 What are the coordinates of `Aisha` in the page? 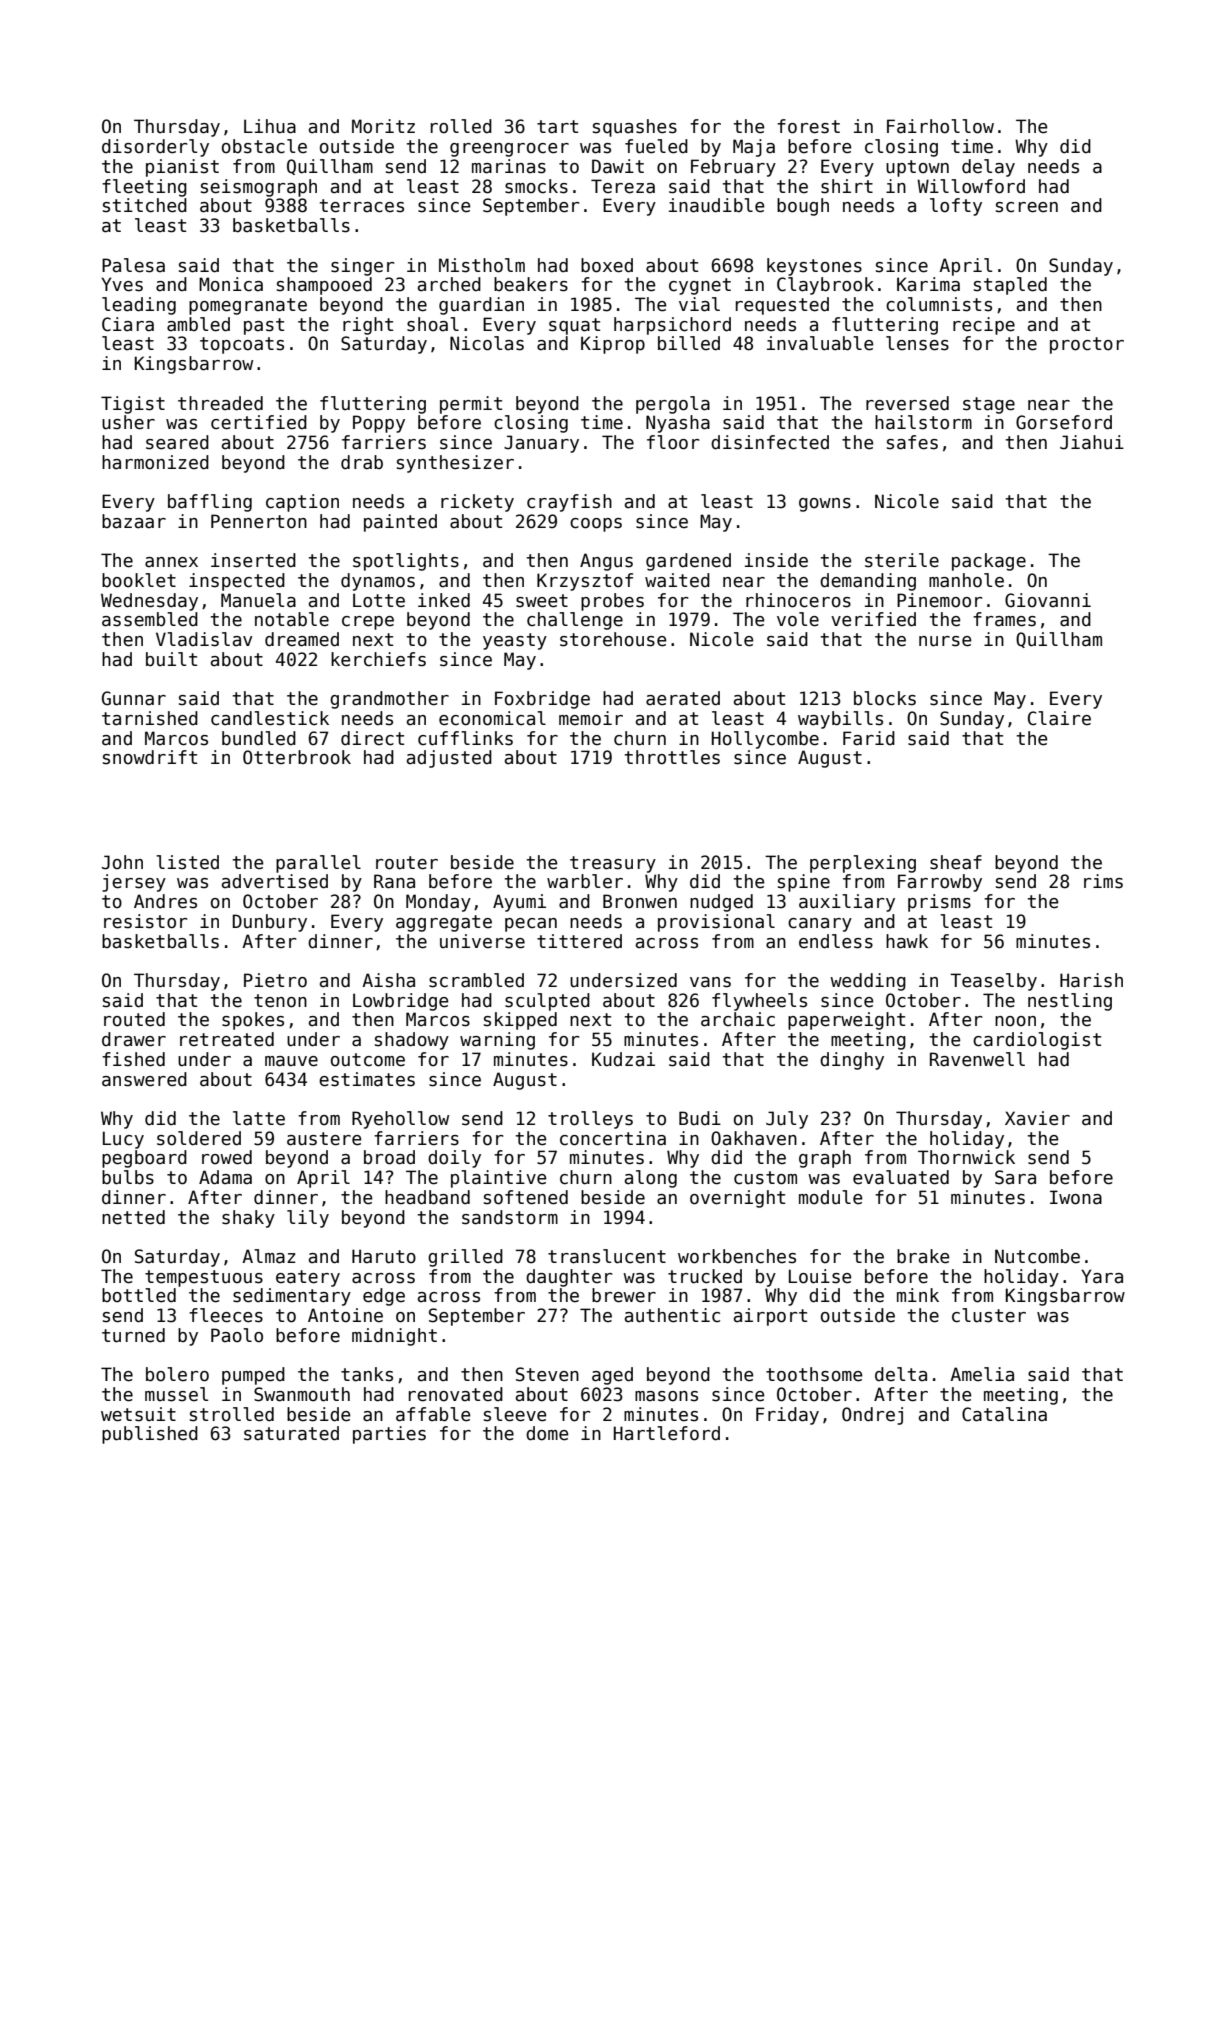 It's located at (388, 980).
